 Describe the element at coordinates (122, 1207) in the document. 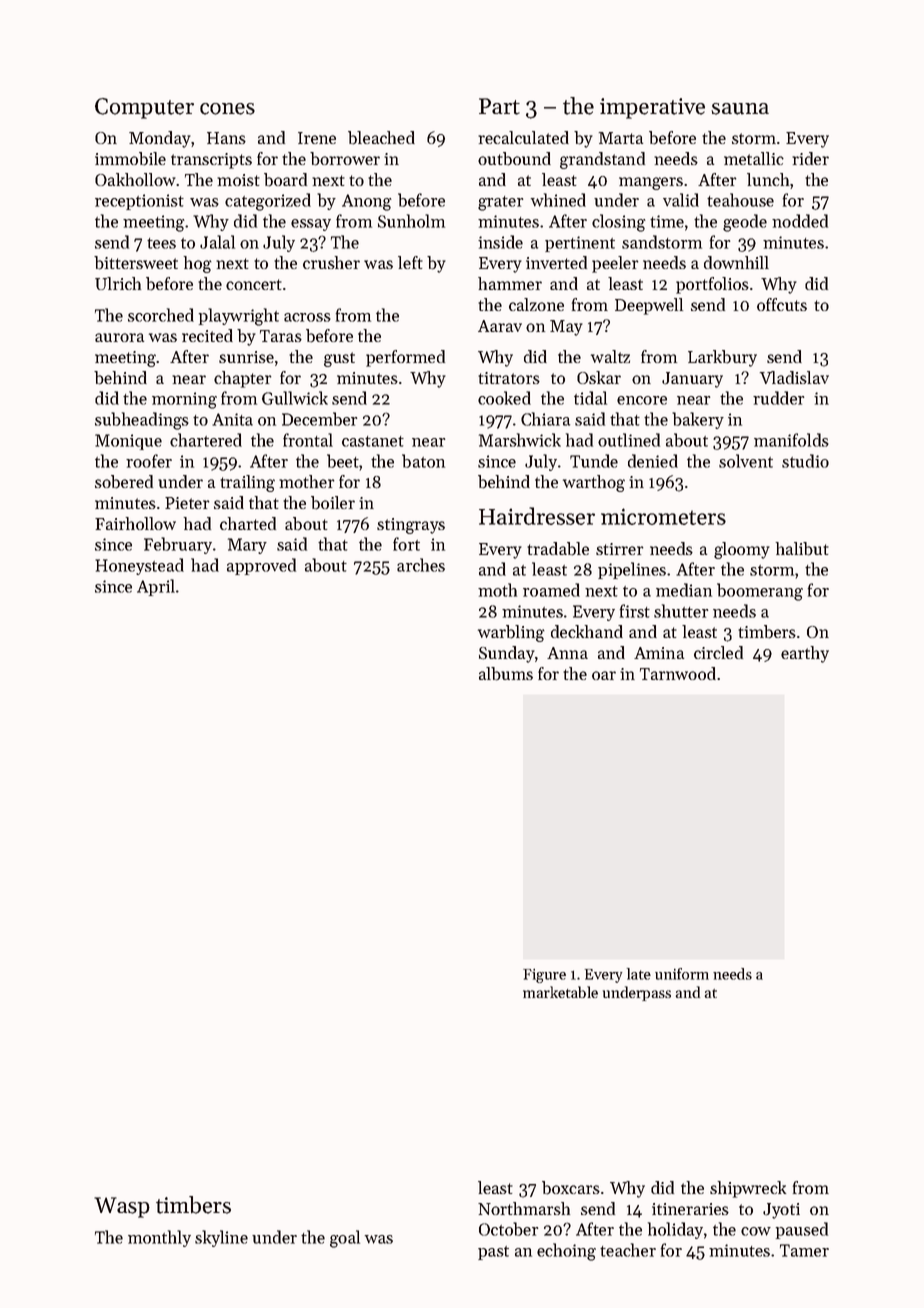

I see `Wasp` at that location.
